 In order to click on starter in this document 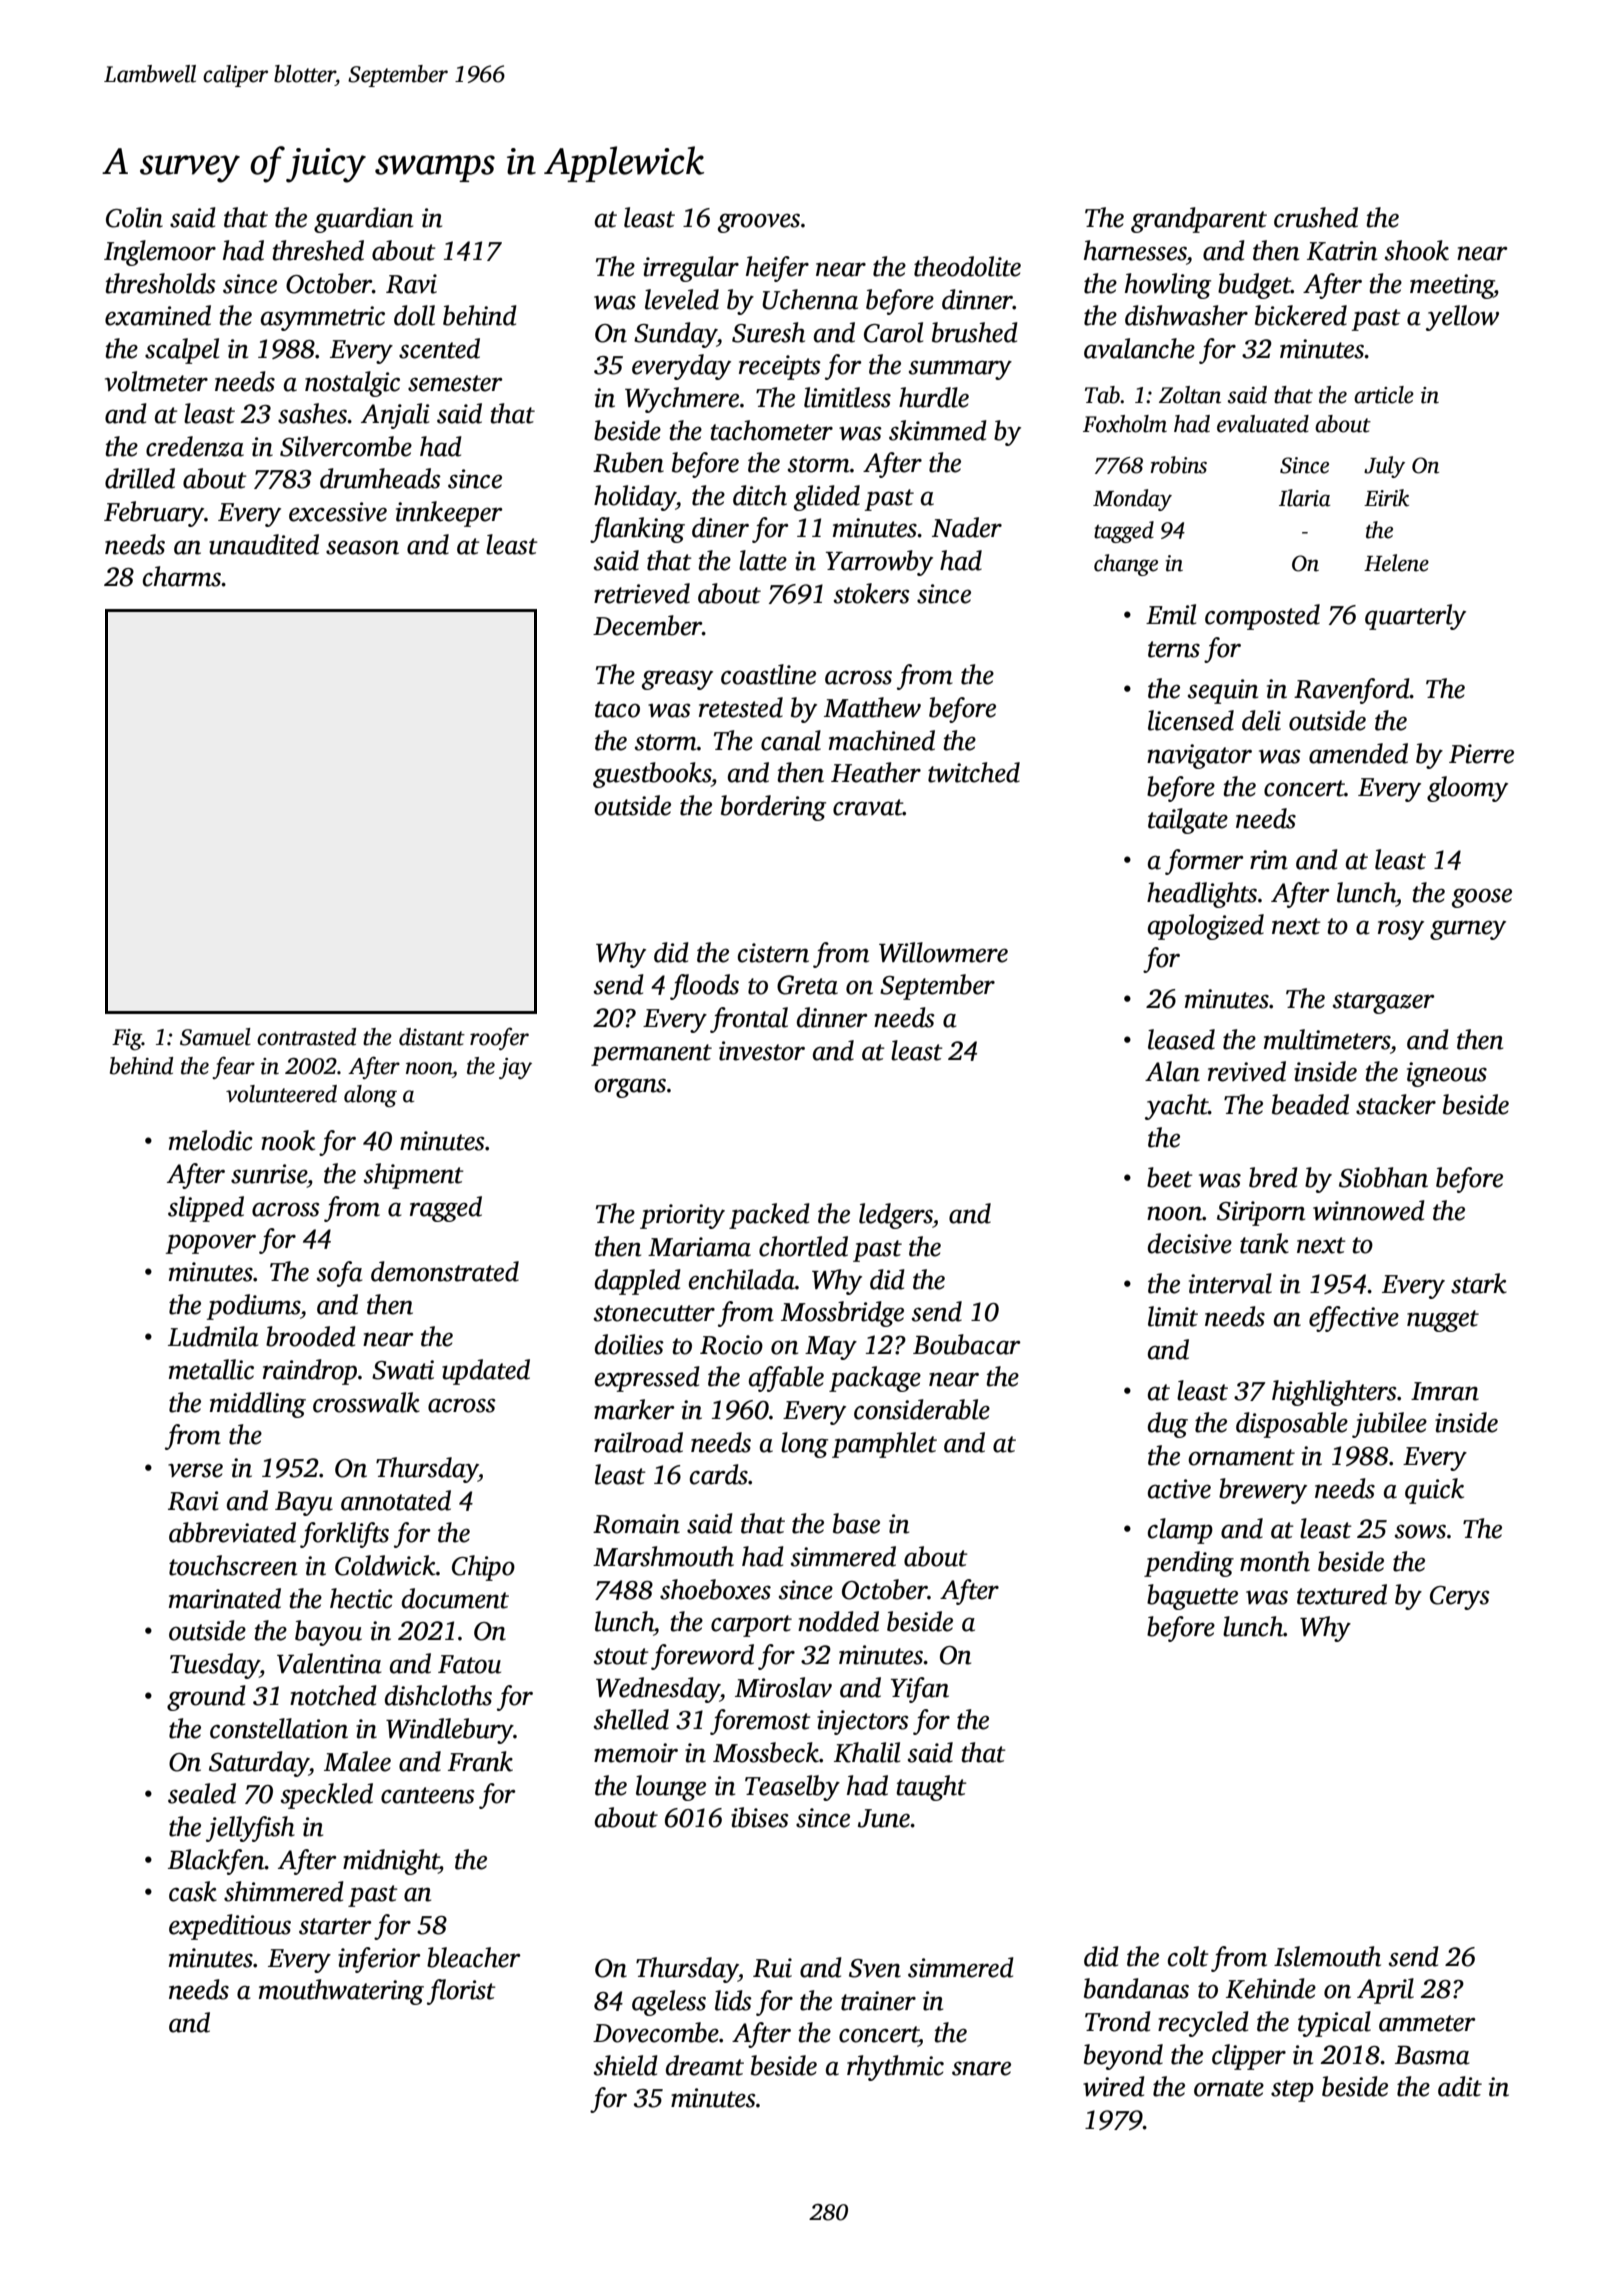, I will do `click(335, 1926)`.
